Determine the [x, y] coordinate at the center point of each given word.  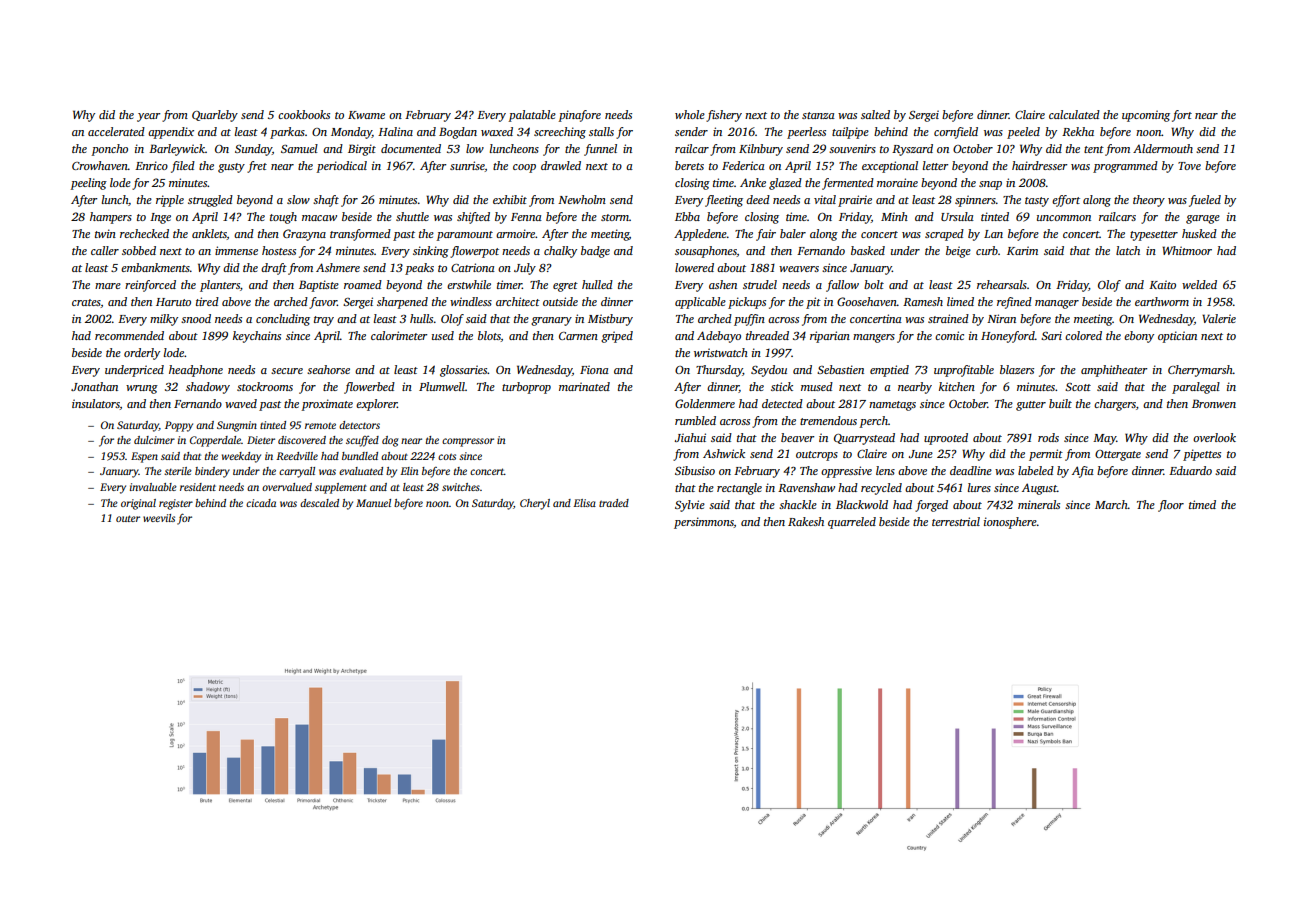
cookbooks [304, 114]
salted [875, 114]
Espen [144, 457]
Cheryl [535, 504]
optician [1177, 337]
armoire [515, 233]
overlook [1214, 437]
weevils [159, 518]
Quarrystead [864, 439]
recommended [129, 335]
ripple [170, 201]
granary [551, 321]
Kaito [1162, 284]
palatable [532, 116]
